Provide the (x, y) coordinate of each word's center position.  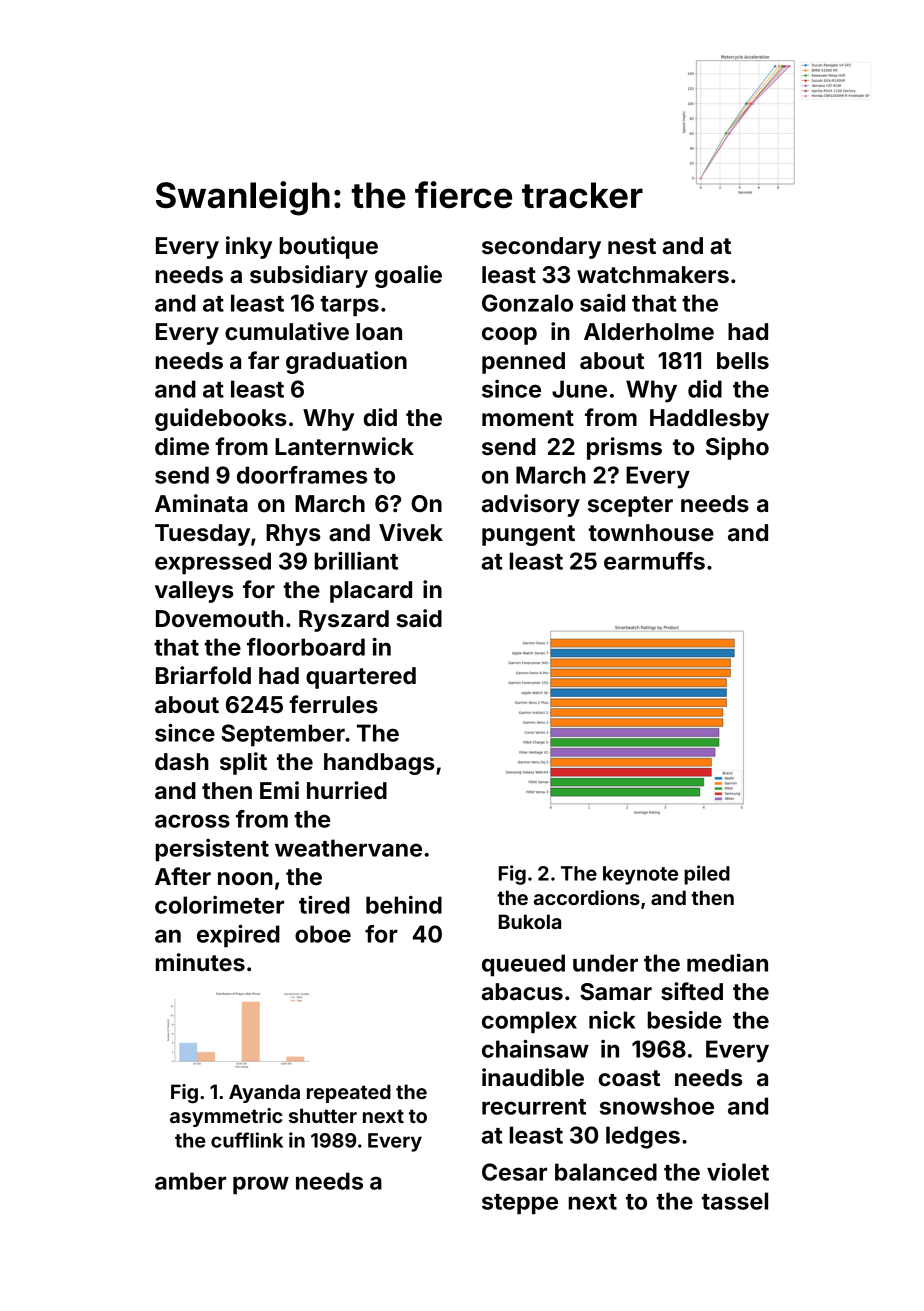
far (263, 360)
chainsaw (535, 1049)
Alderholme (649, 332)
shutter (323, 1115)
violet (738, 1172)
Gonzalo (527, 303)
